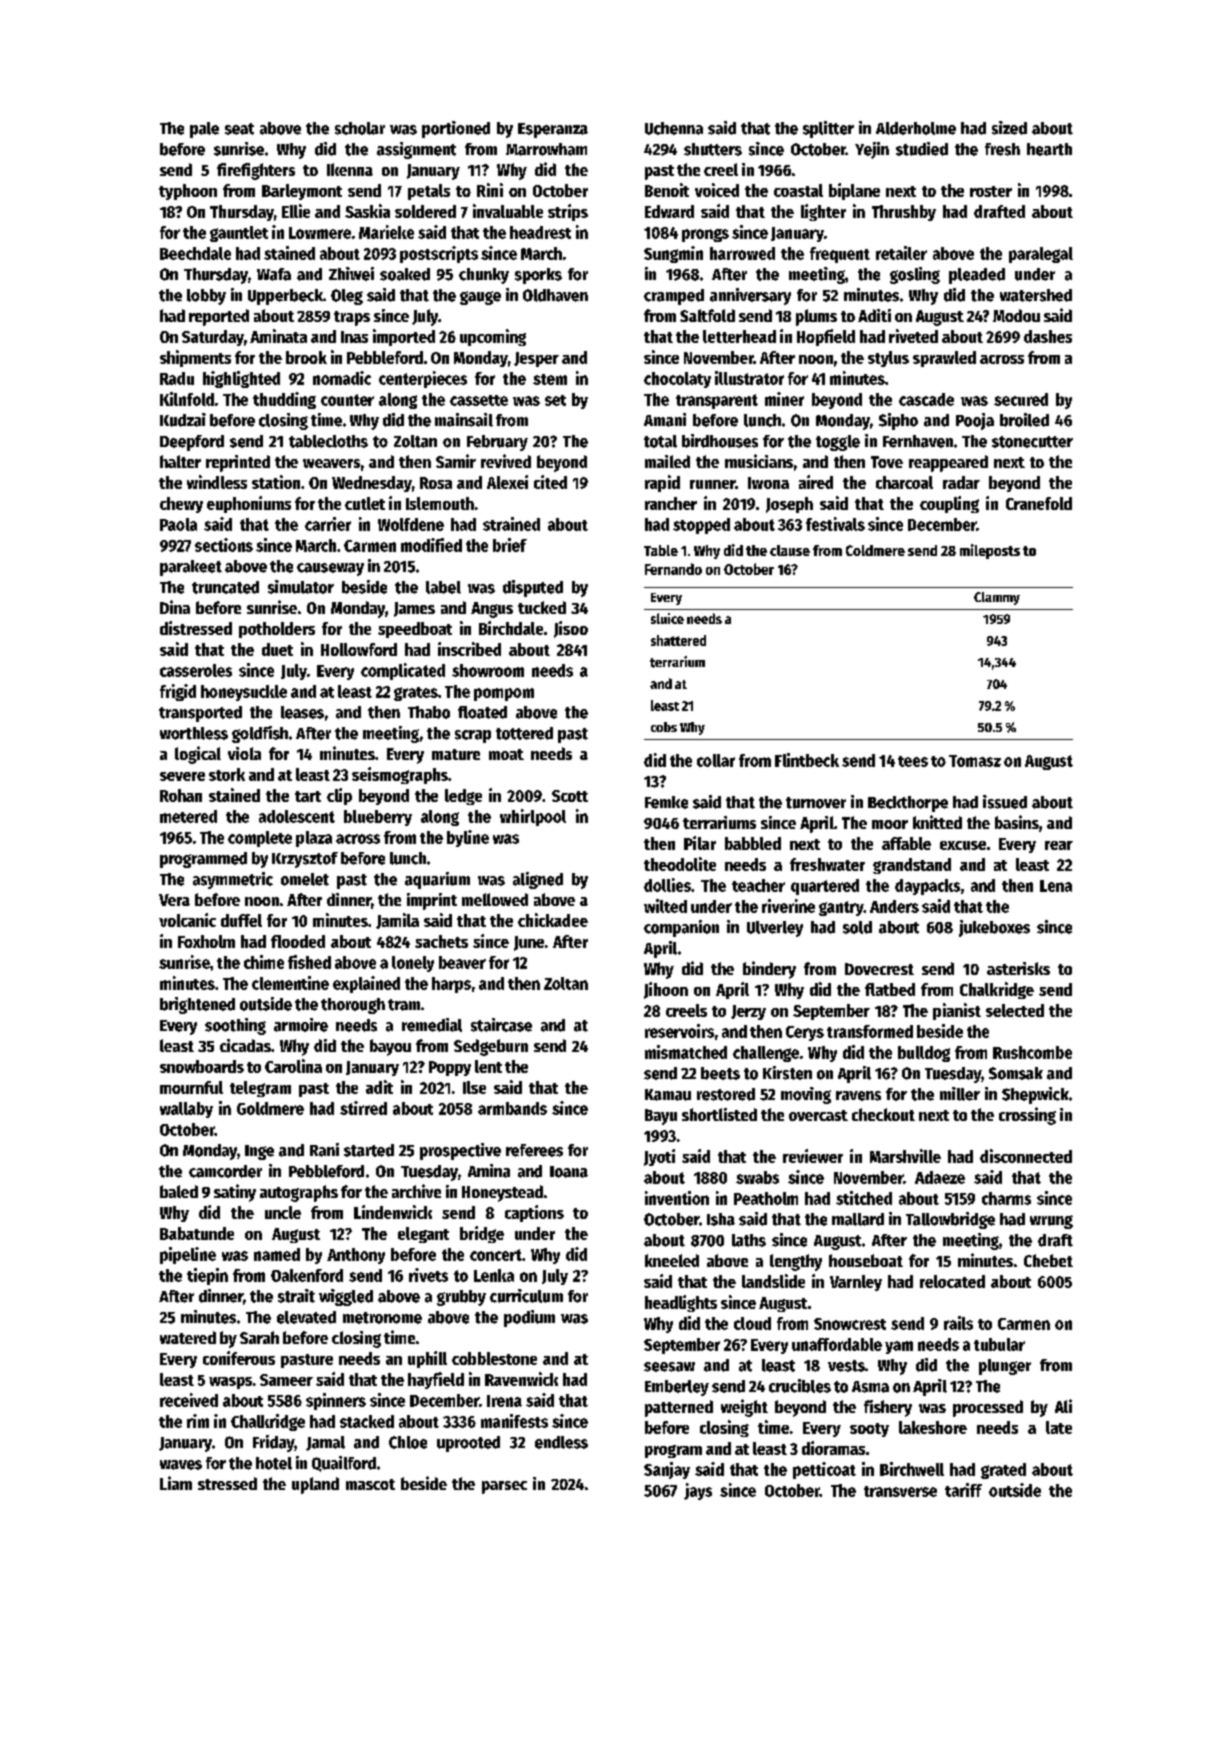  What do you see at coordinates (297, 816) in the document?
I see `adolescent` at bounding box center [297, 816].
